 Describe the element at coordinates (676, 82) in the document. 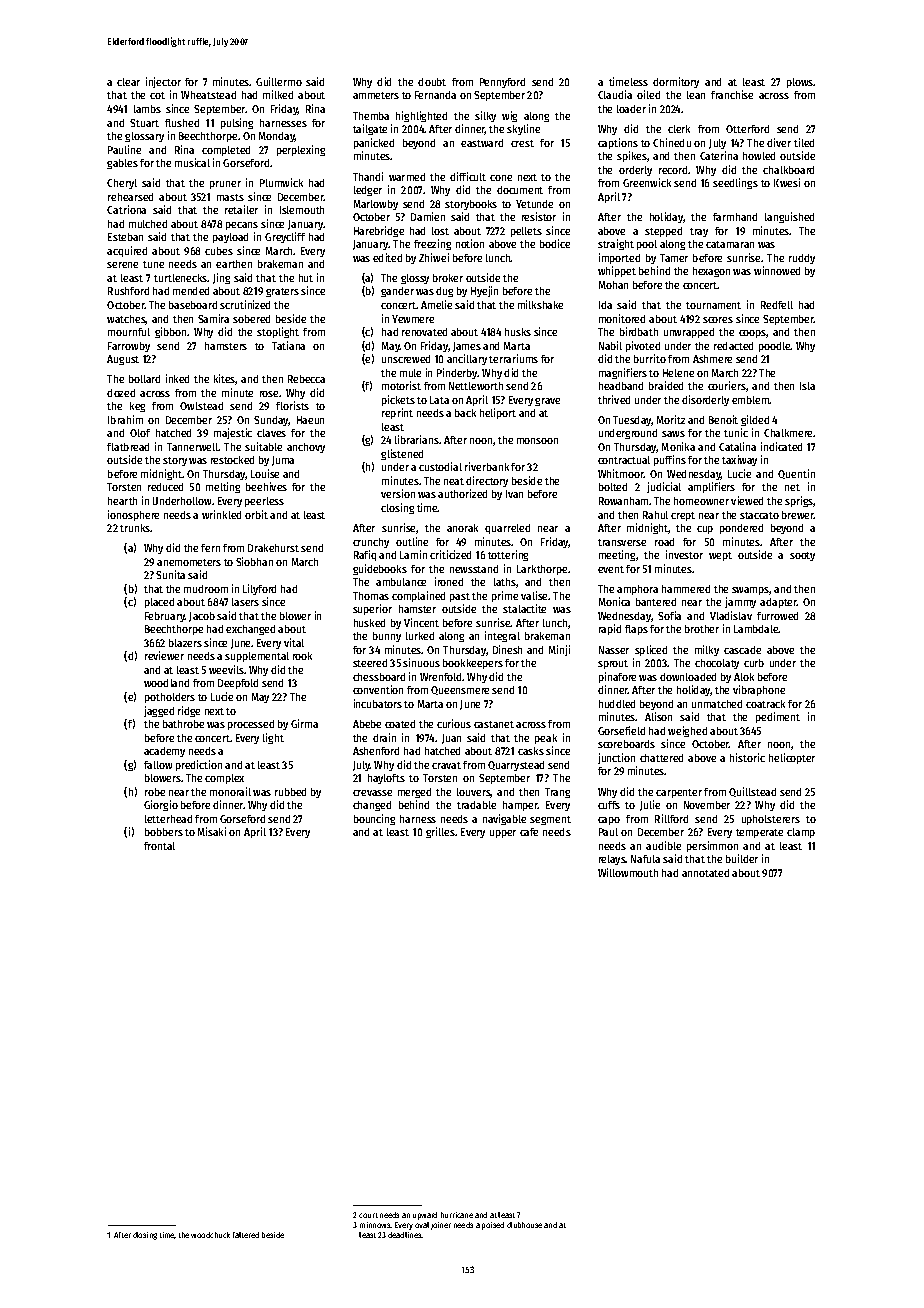

I see `dormitory` at that location.
